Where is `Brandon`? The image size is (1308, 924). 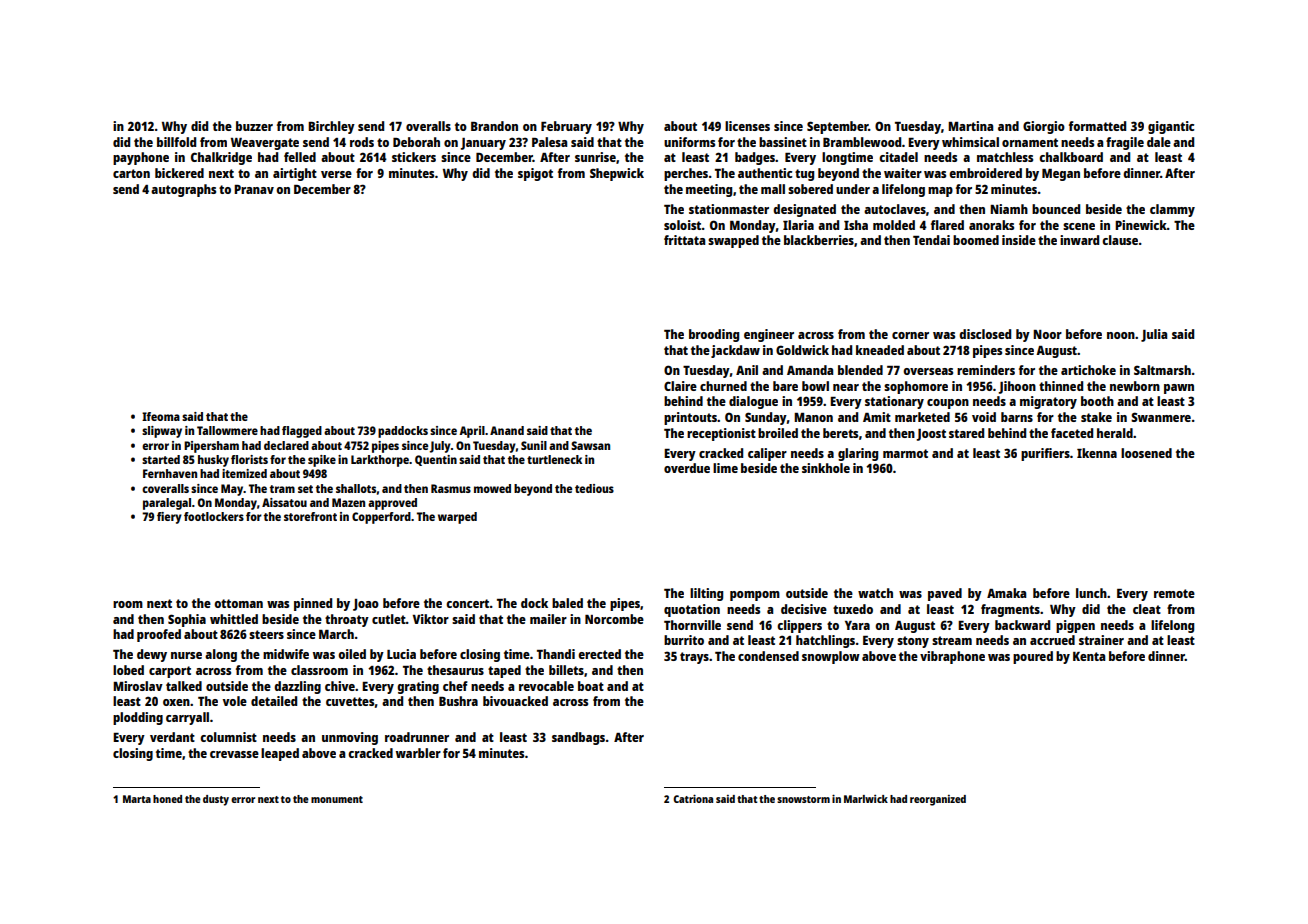 Brandon is located at coordinates (494, 126).
